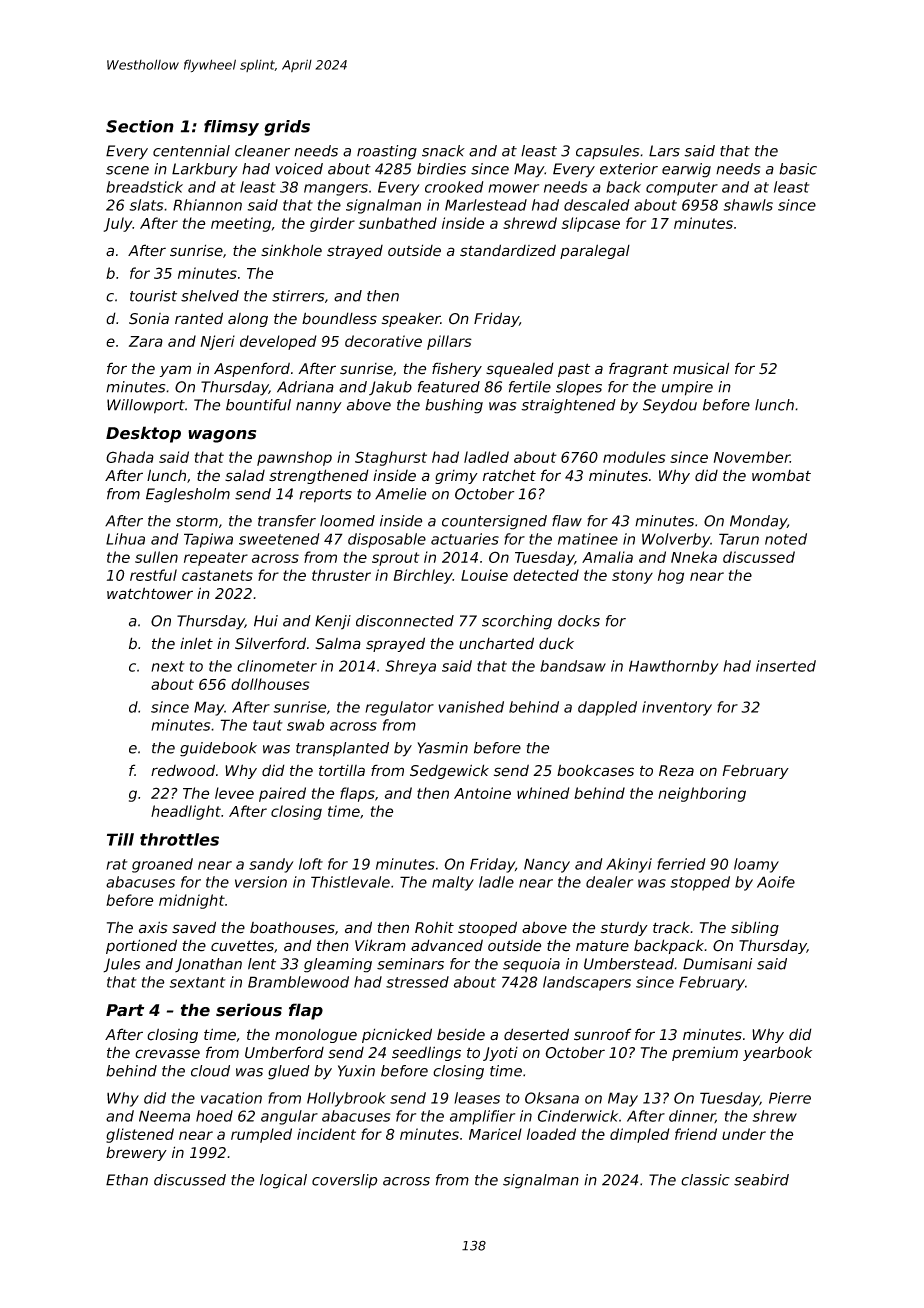 This screenshot has height=1308, width=924. What do you see at coordinates (150, 593) in the screenshot?
I see `watchtower` at bounding box center [150, 593].
